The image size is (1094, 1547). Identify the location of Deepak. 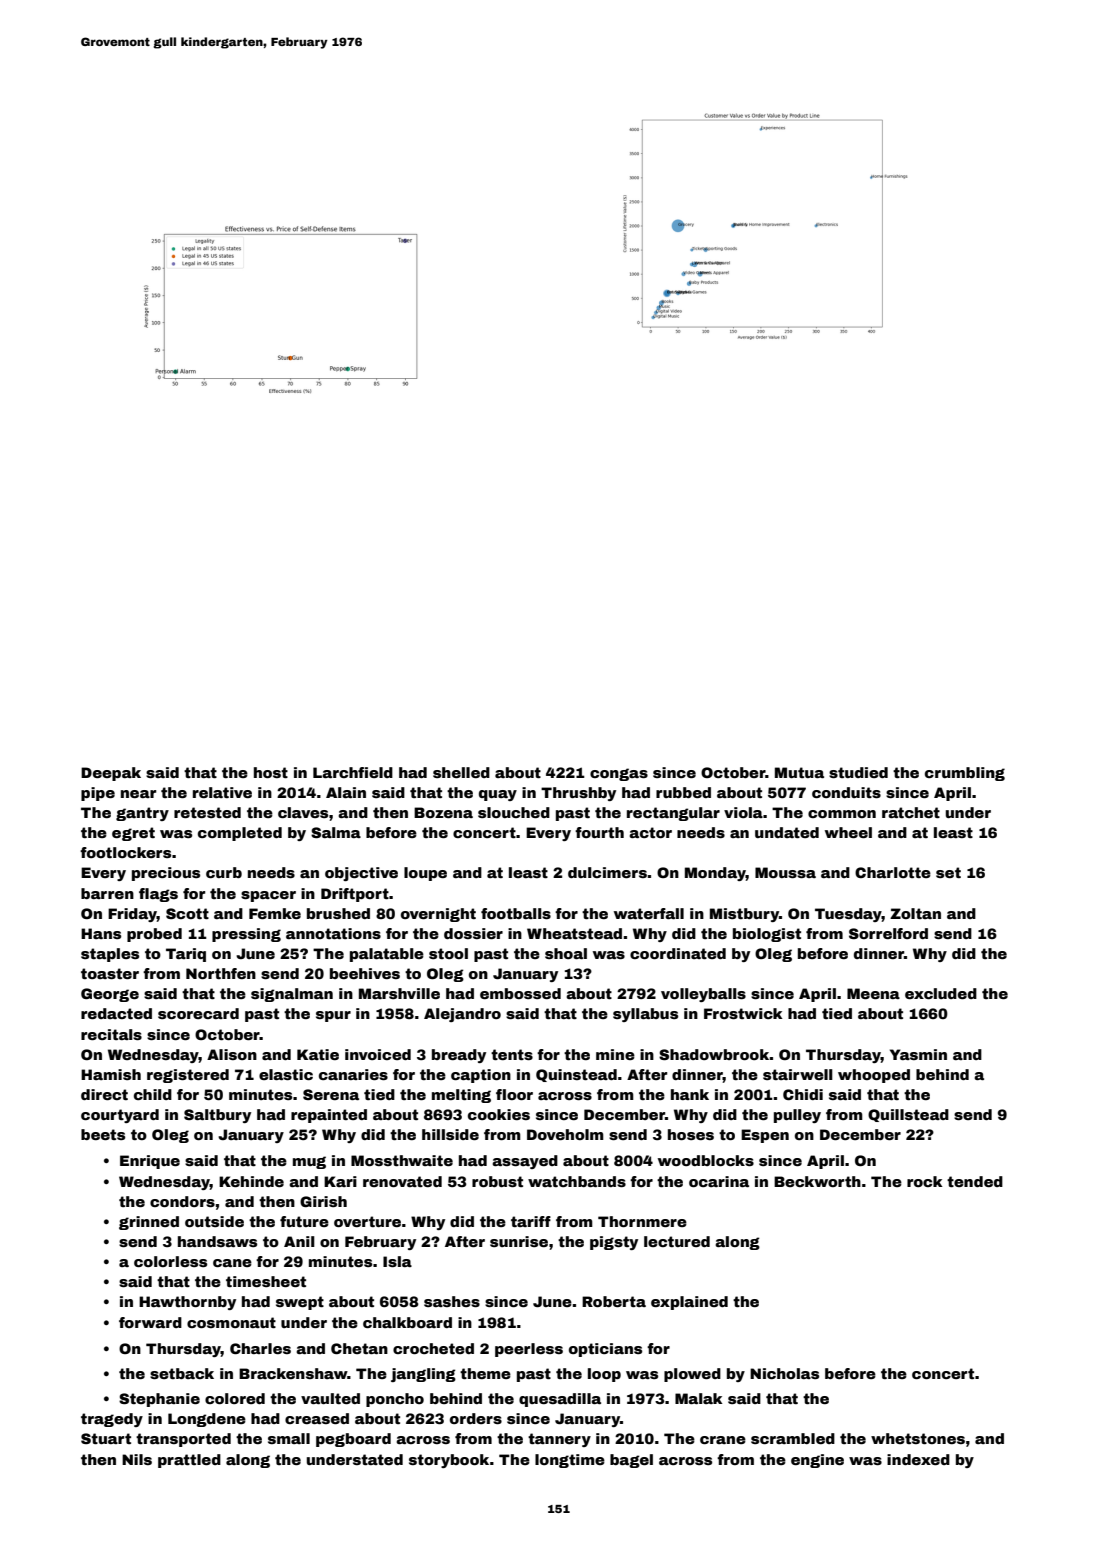
(111, 774).
